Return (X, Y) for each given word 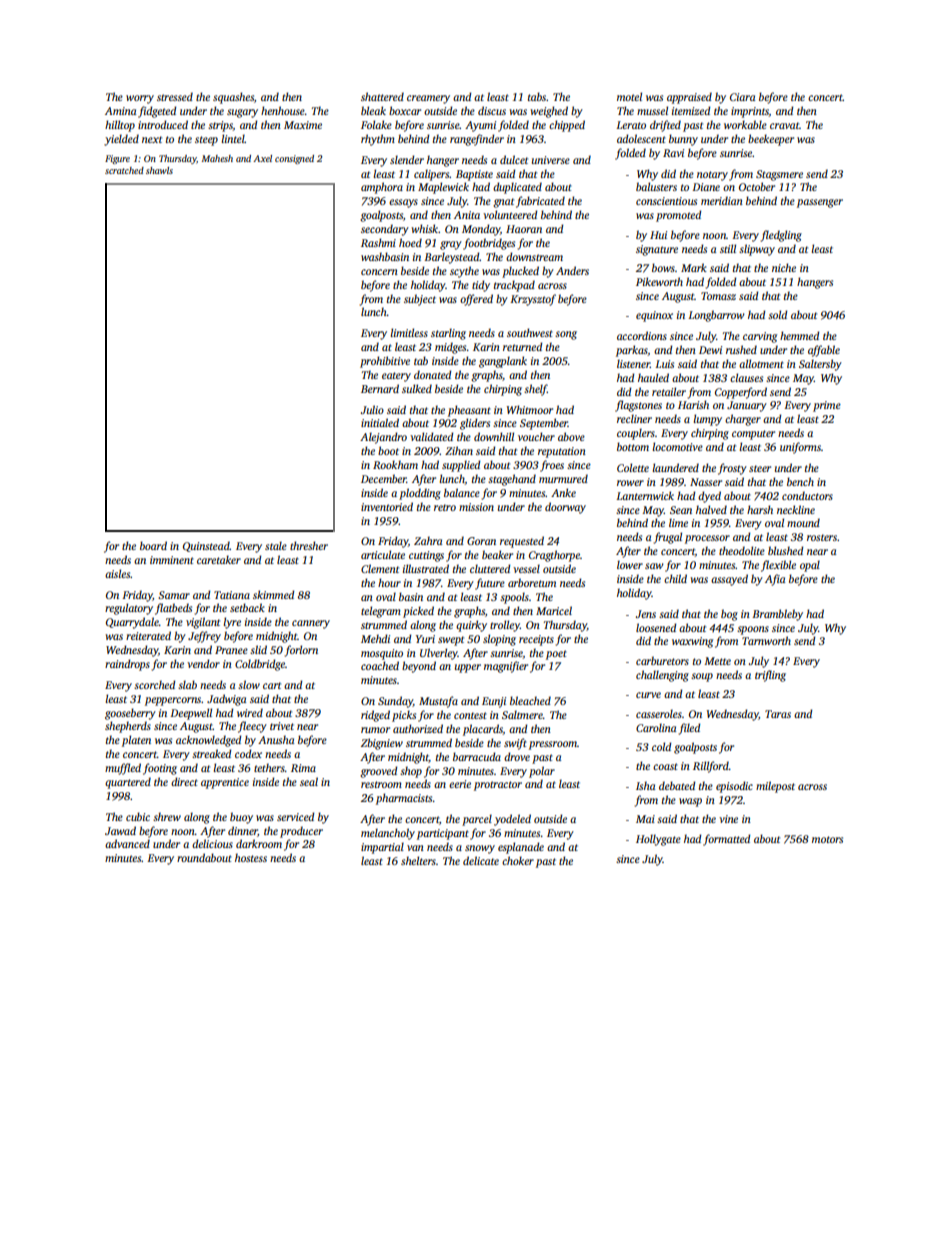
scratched (124, 170)
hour (389, 582)
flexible (778, 566)
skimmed (273, 594)
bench (800, 481)
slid (258, 649)
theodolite (742, 550)
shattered (382, 96)
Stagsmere (779, 175)
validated (431, 436)
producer (301, 832)
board (153, 545)
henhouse (283, 110)
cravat (785, 125)
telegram (381, 612)
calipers (432, 175)
